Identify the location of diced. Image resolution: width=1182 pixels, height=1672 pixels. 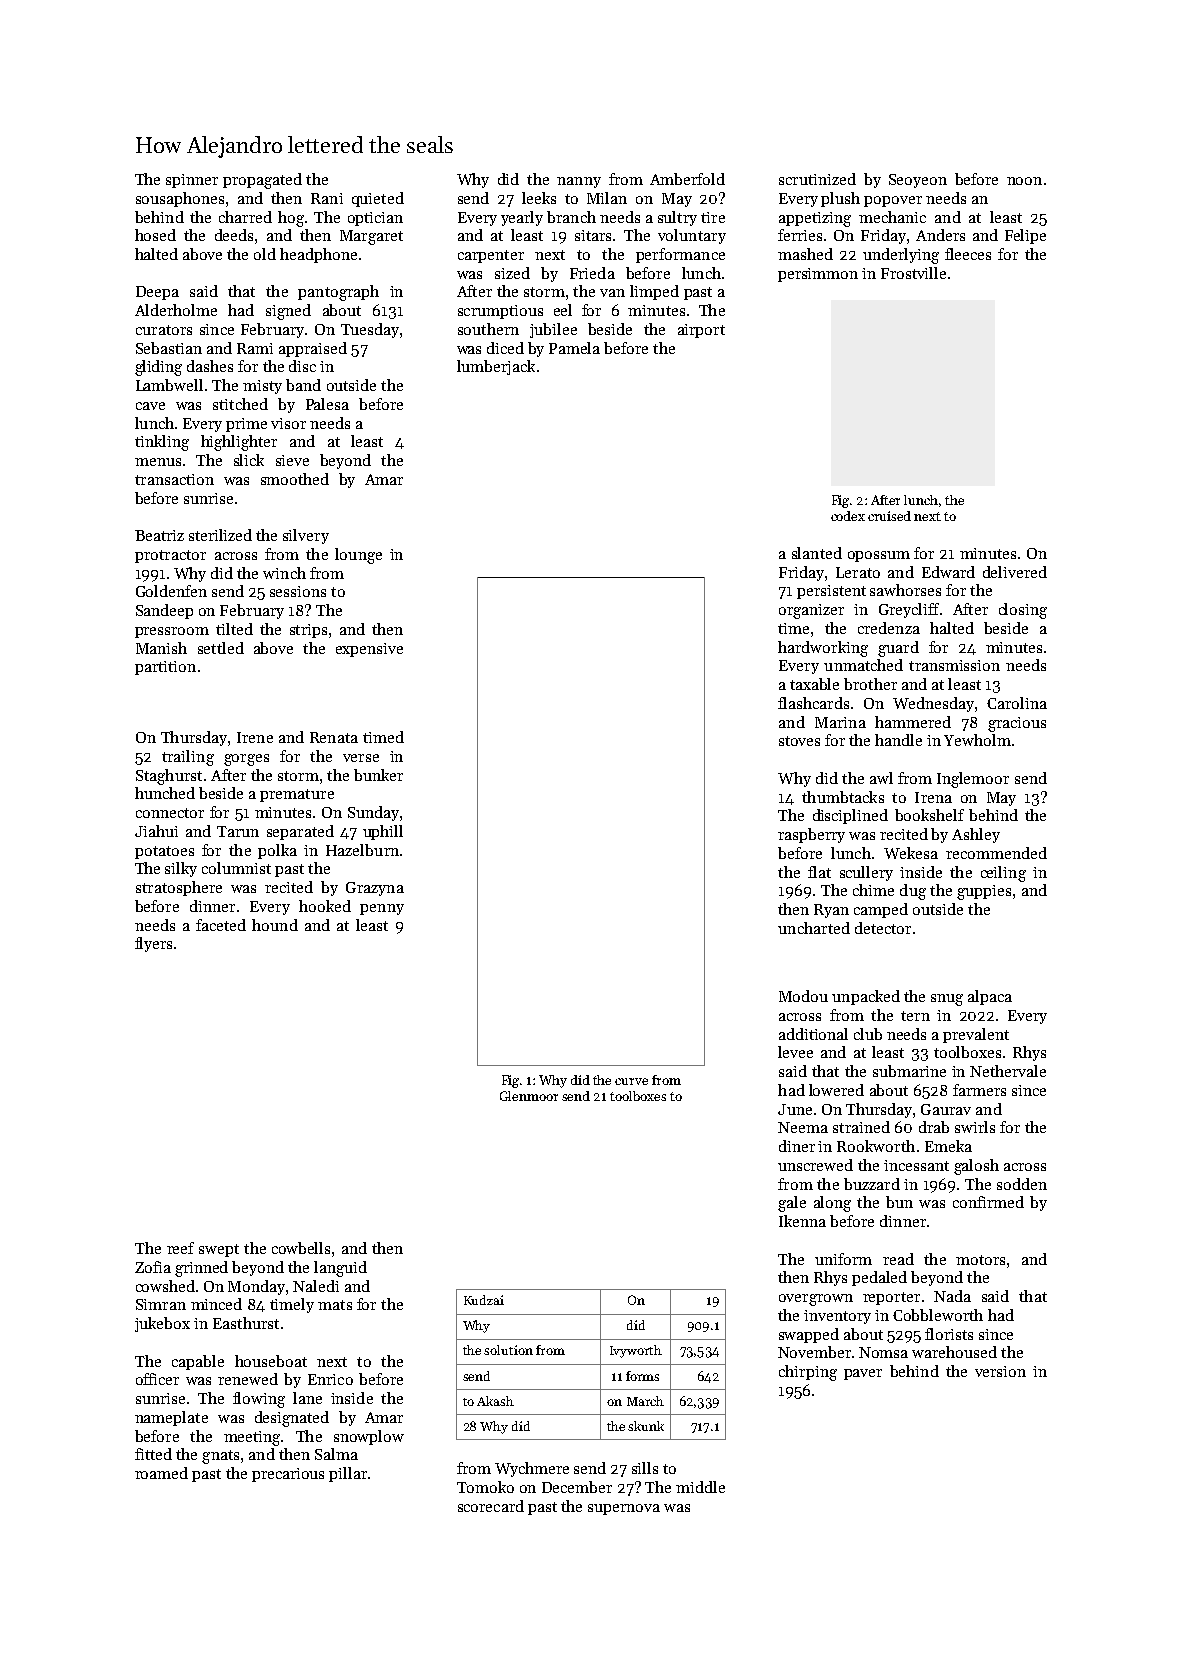
(505, 348).
